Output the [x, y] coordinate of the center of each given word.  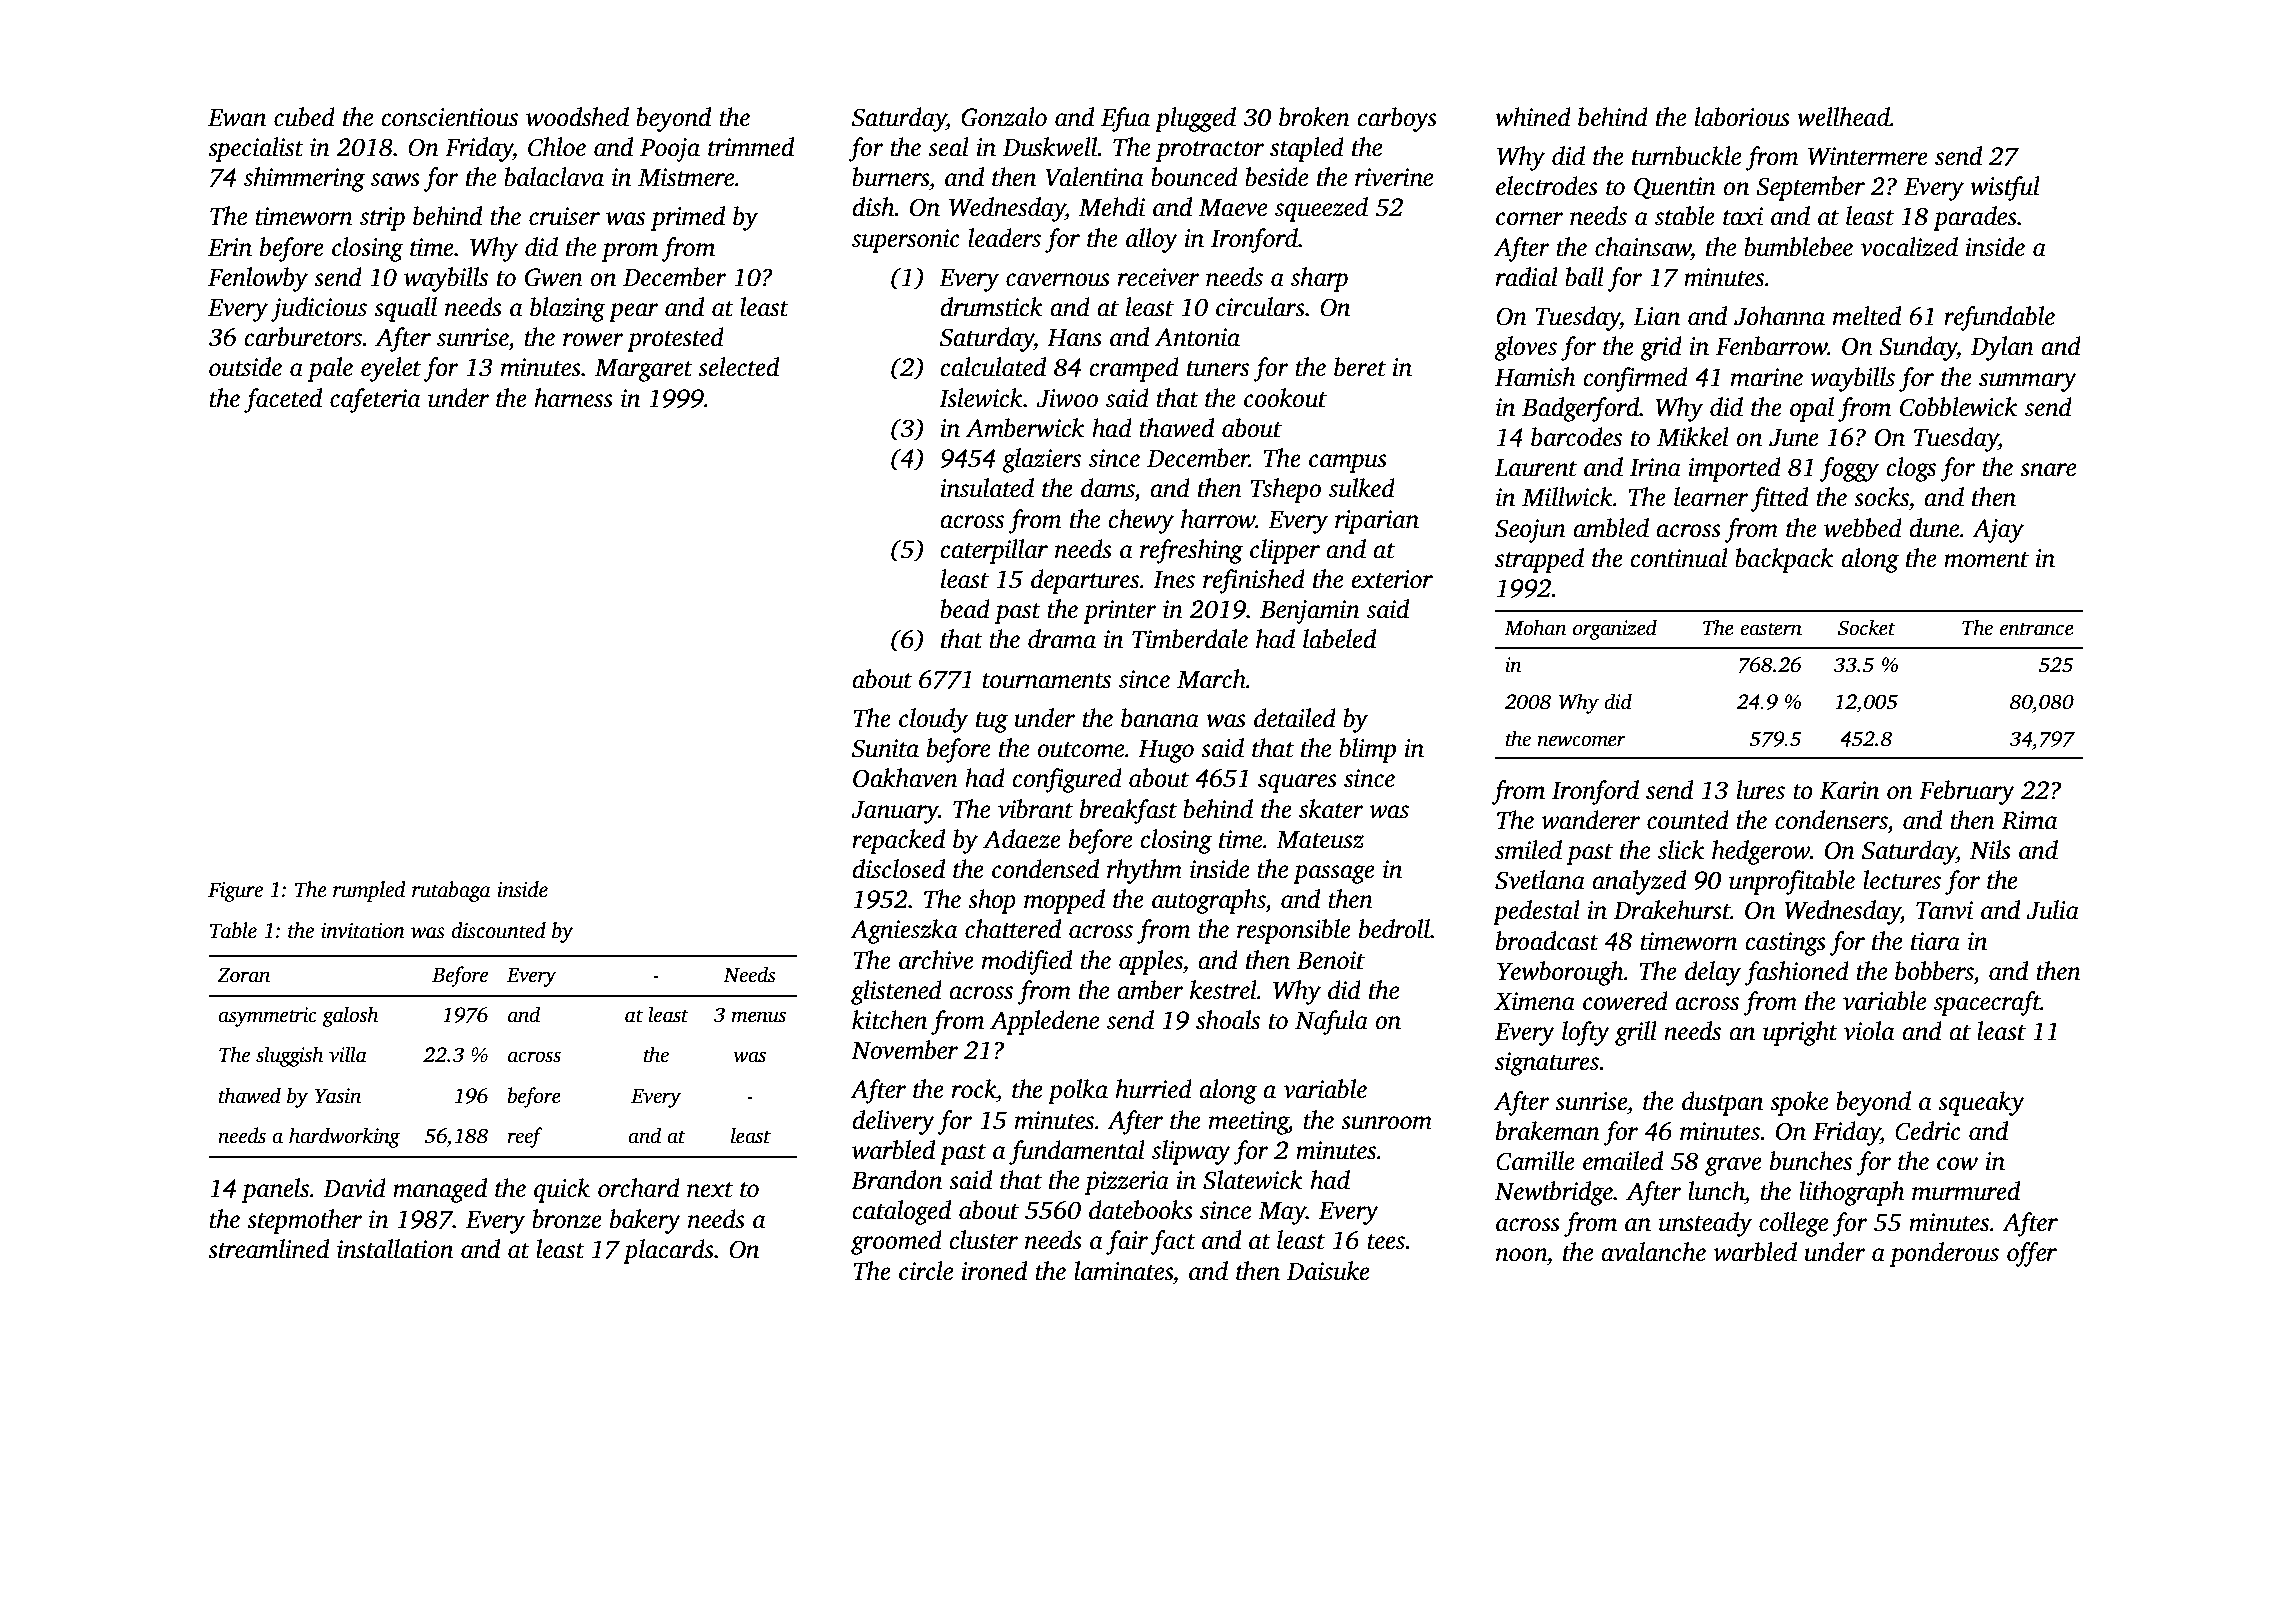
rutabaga [451, 891]
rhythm [1144, 871]
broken [1314, 117]
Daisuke [1328, 1271]
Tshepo [1285, 490]
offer [2032, 1254]
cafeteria [375, 400]
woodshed [577, 117]
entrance [2037, 629]
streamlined [268, 1249]
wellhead [1843, 117]
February [1967, 792]
